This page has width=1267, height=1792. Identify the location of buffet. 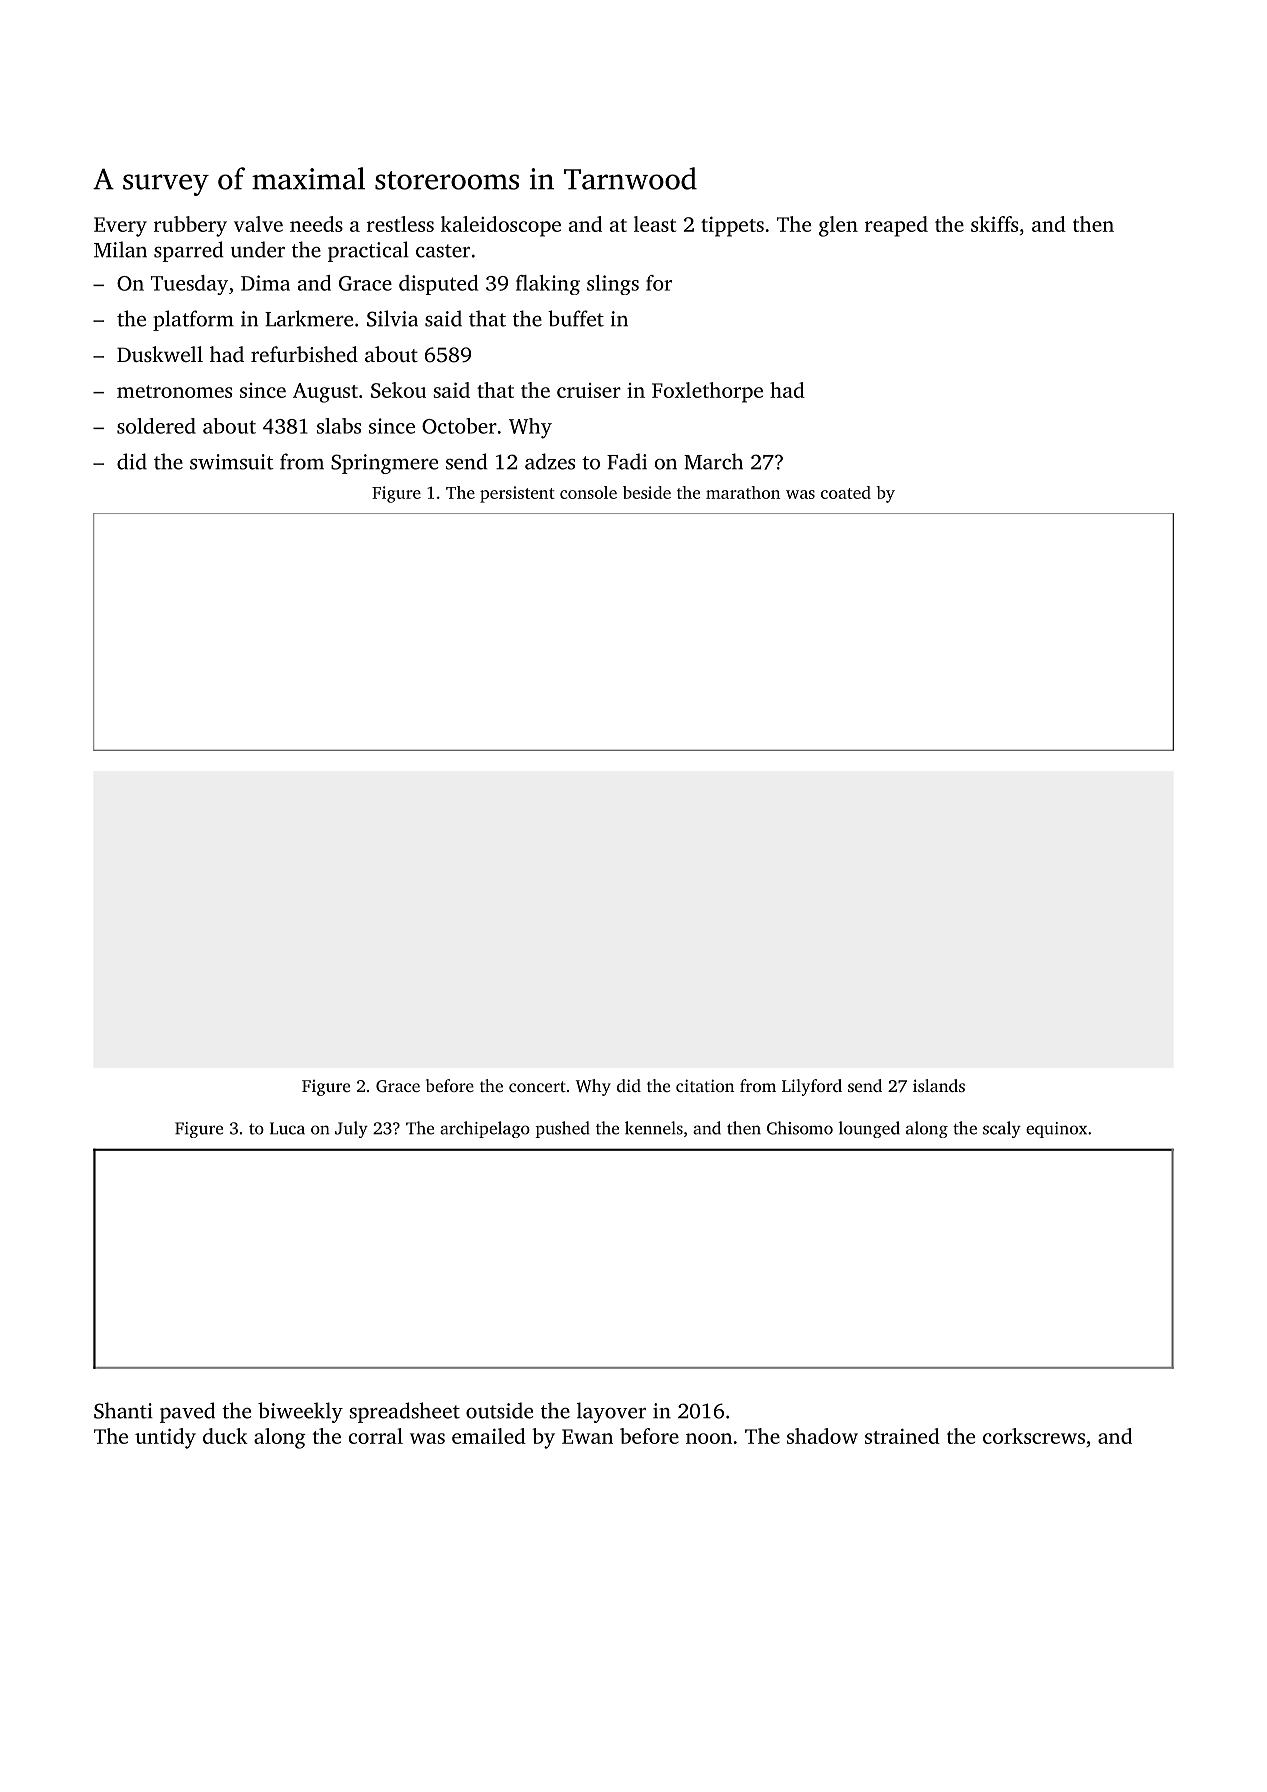
(576, 318).
